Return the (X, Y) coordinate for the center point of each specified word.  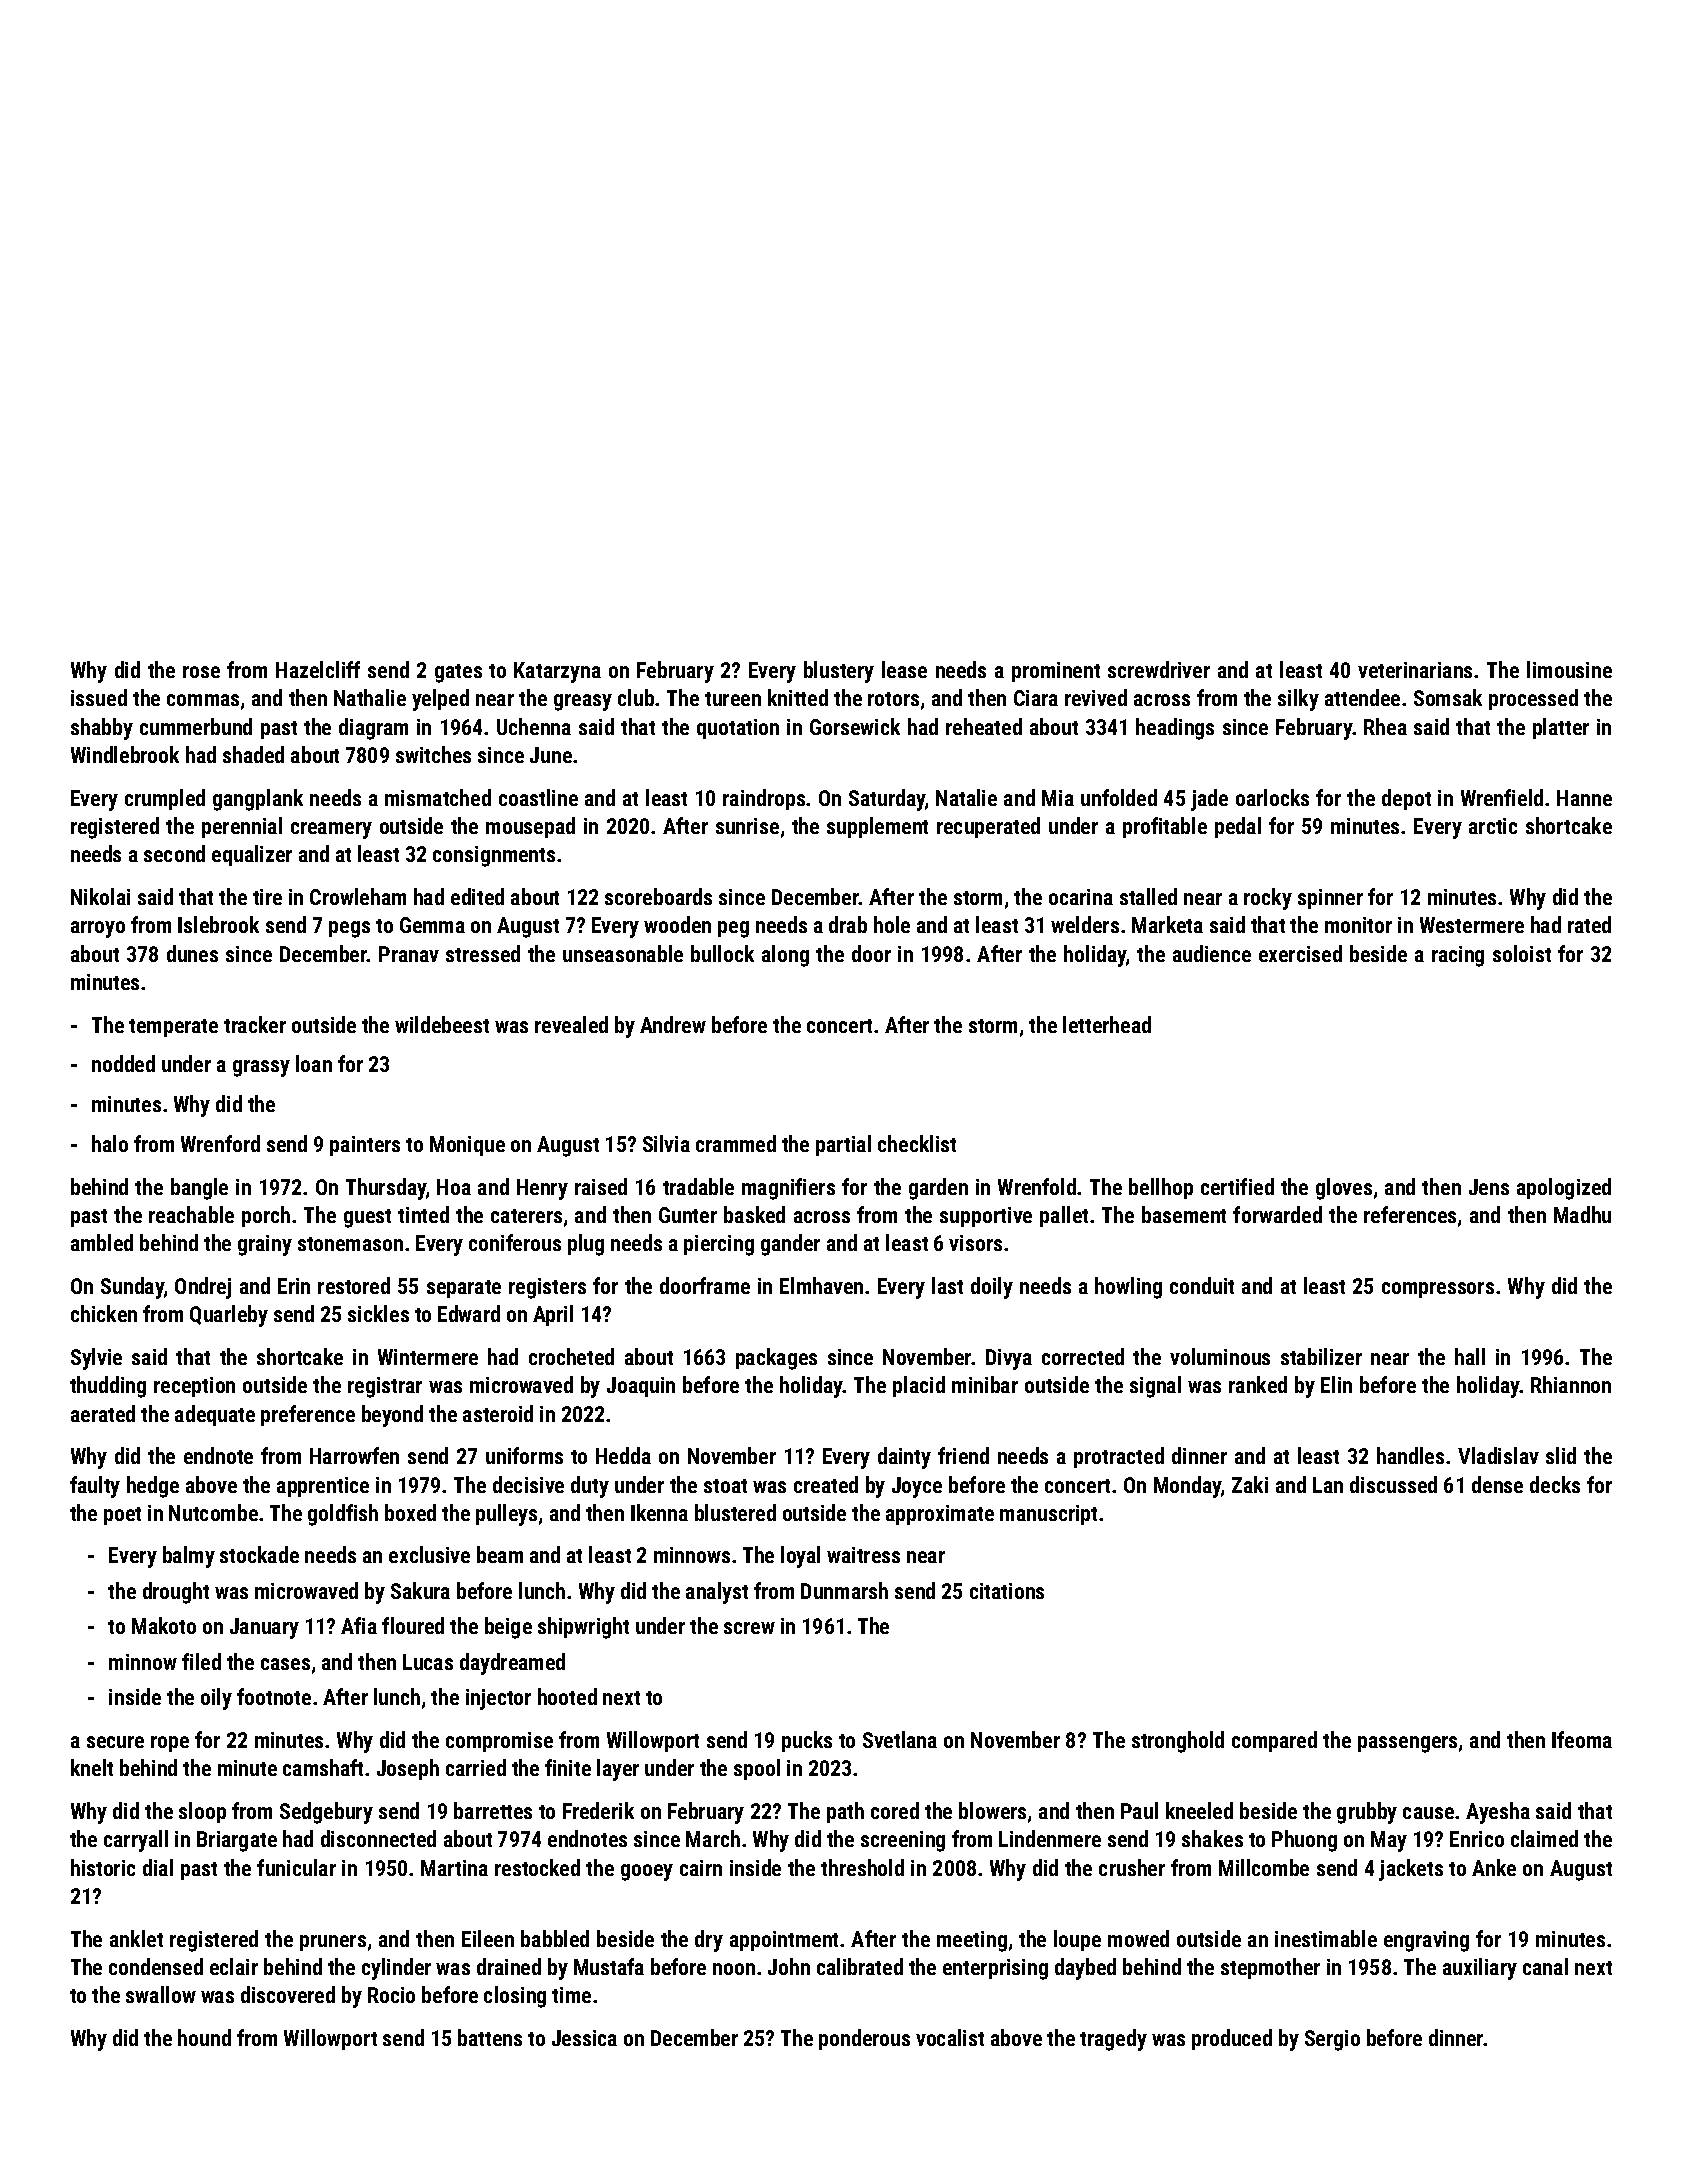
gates (458, 673)
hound (204, 2037)
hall (1470, 1356)
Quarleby (229, 1316)
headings (1175, 729)
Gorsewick (855, 726)
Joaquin (641, 1387)
